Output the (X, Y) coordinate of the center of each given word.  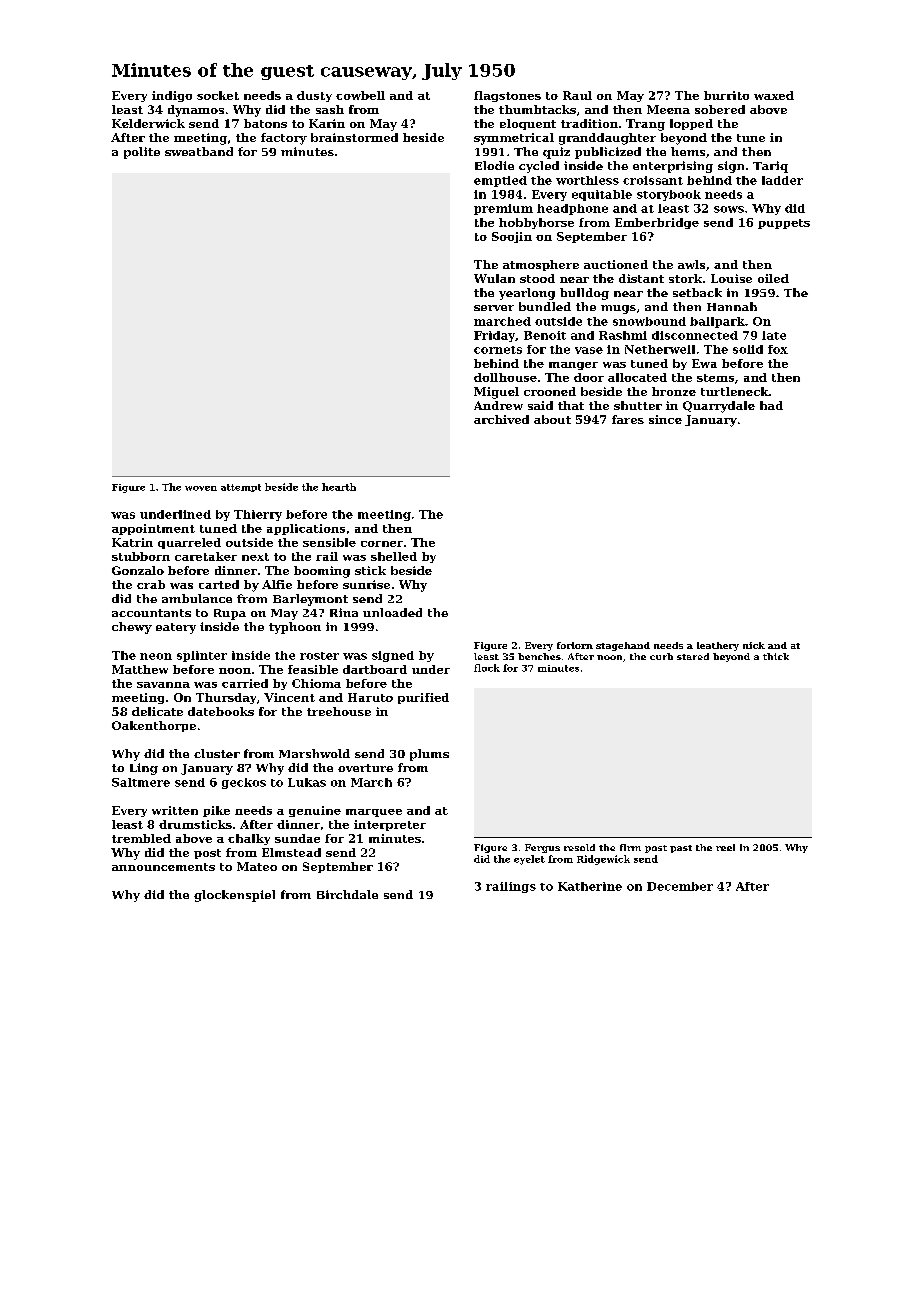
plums (429, 755)
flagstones (507, 96)
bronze (674, 391)
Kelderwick (148, 123)
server (494, 308)
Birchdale (347, 894)
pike (216, 811)
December (680, 886)
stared (693, 656)
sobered (720, 109)
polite (142, 153)
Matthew (140, 669)
